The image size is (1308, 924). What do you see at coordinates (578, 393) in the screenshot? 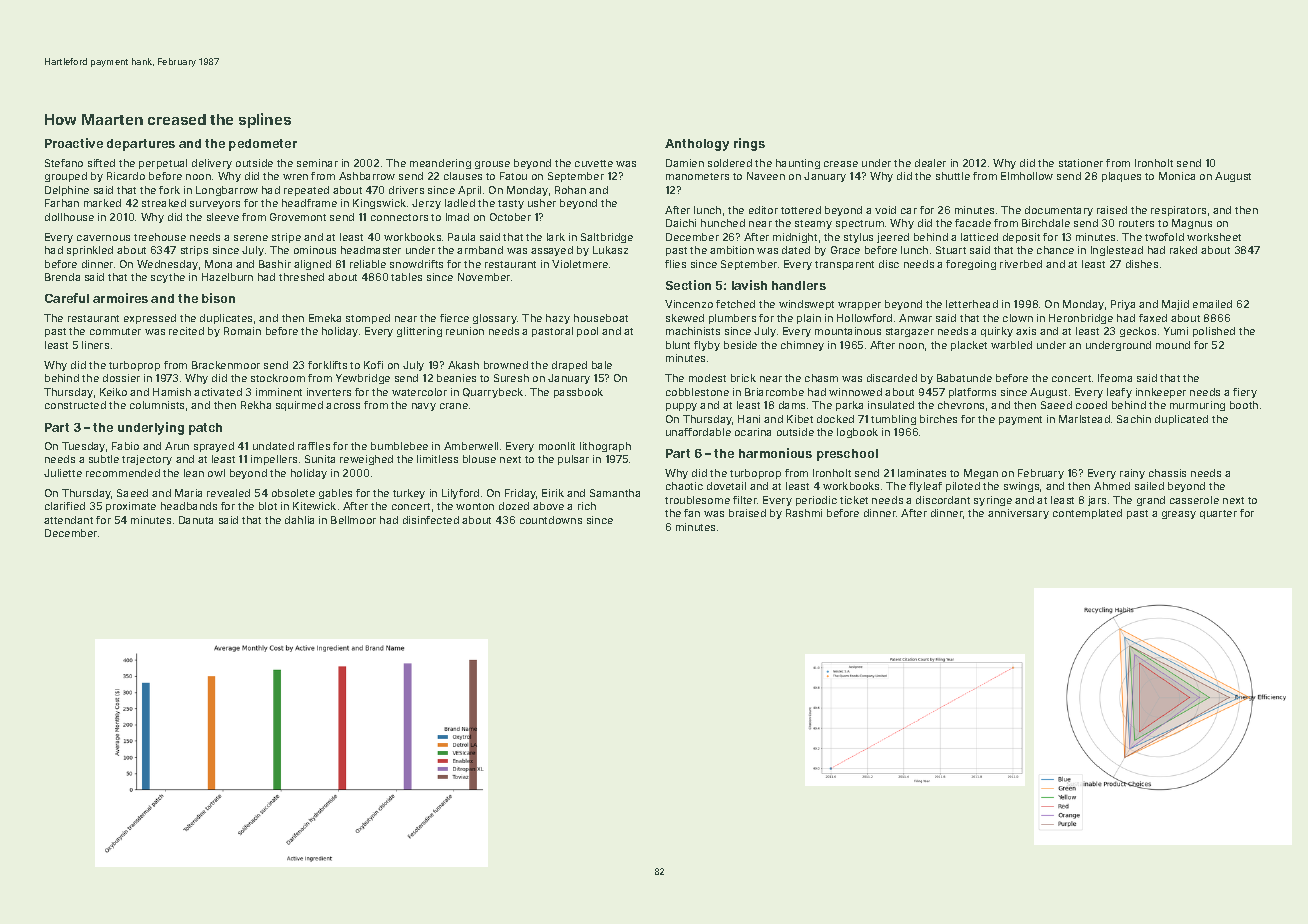
I see `passbook` at bounding box center [578, 393].
